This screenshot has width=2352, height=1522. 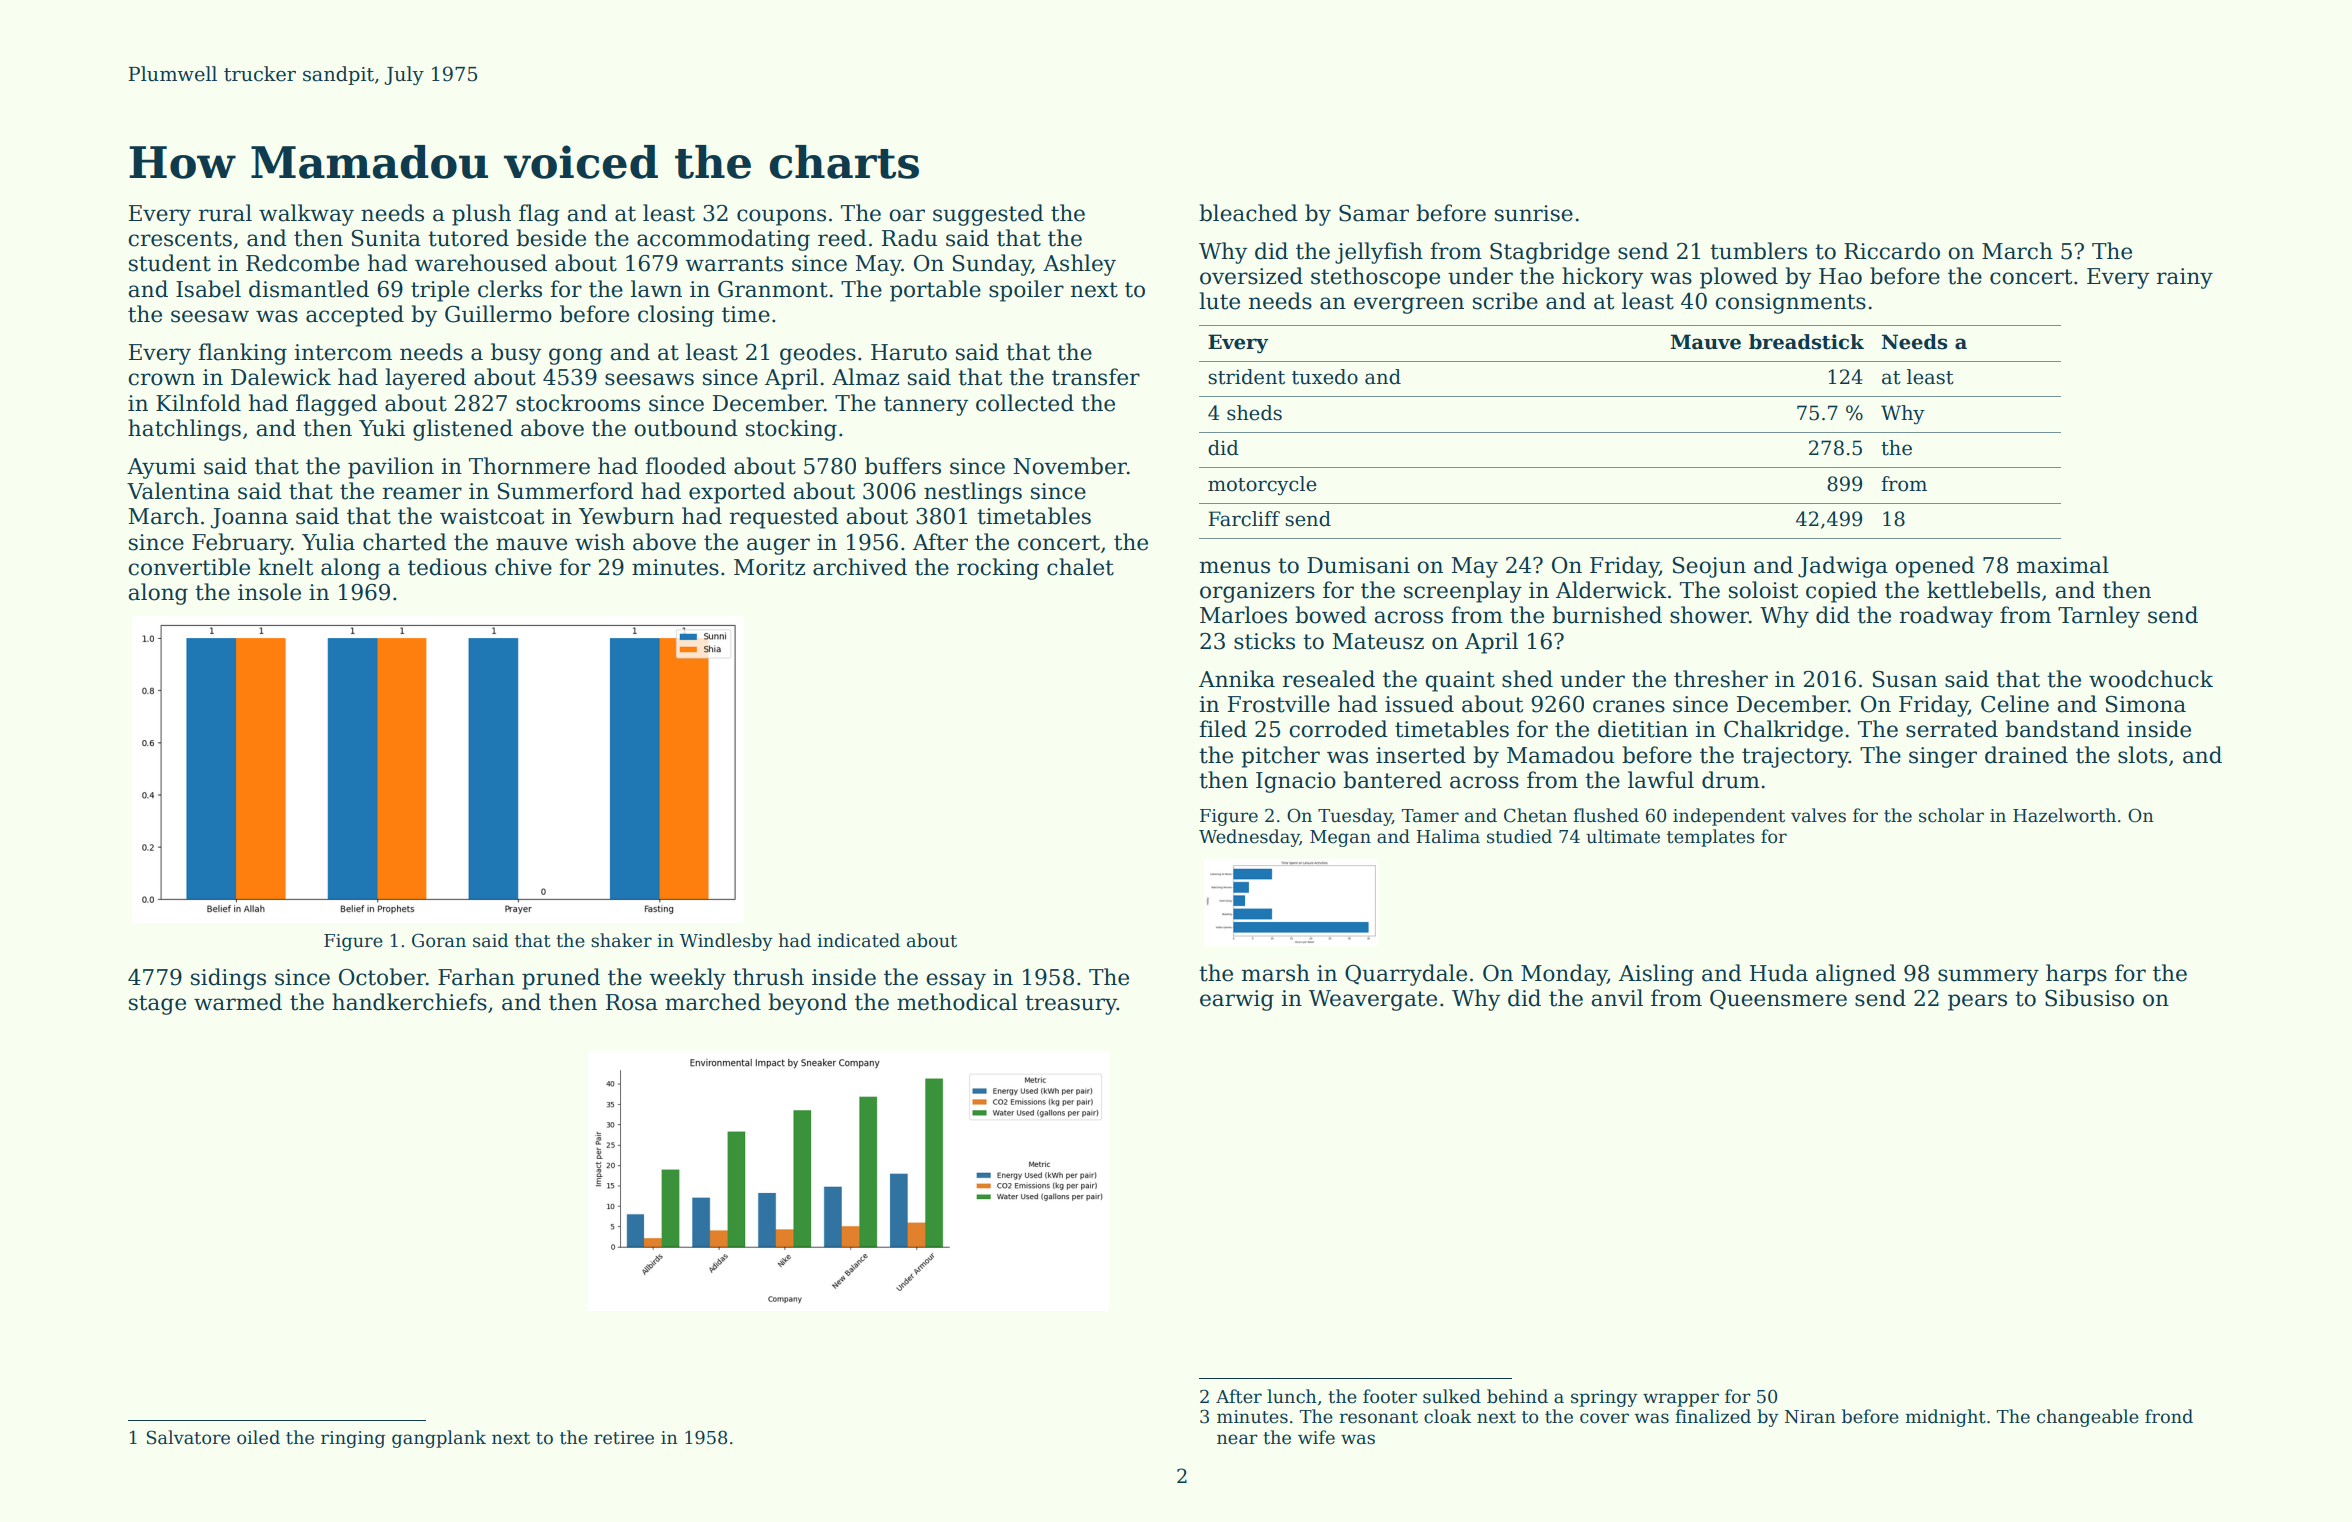 What do you see at coordinates (1806, 342) in the screenshot?
I see `breadstick` at bounding box center [1806, 342].
